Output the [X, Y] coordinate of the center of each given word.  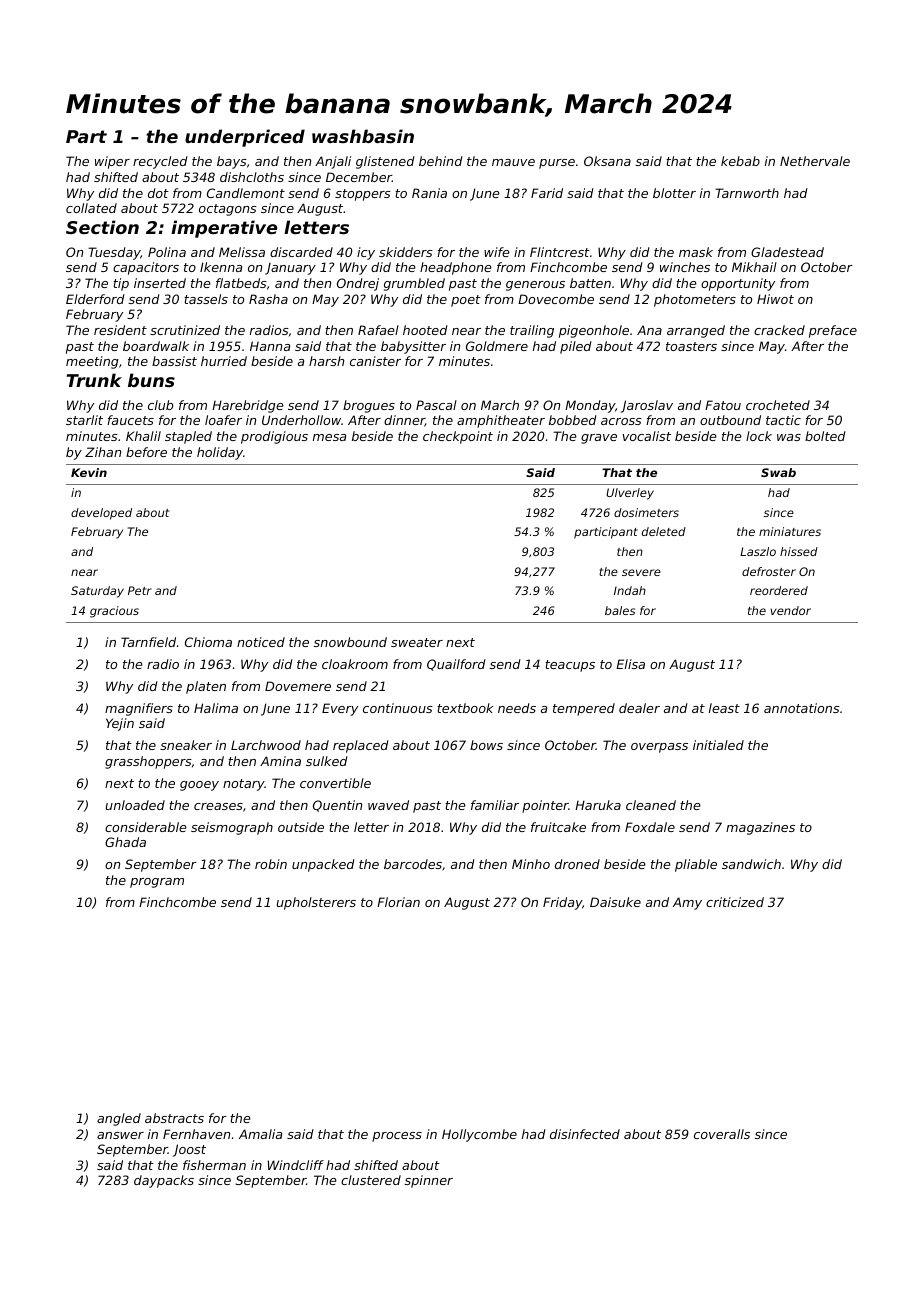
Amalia [260, 1134]
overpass [659, 748]
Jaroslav [647, 406]
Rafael [378, 330]
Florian [398, 902]
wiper [112, 162]
